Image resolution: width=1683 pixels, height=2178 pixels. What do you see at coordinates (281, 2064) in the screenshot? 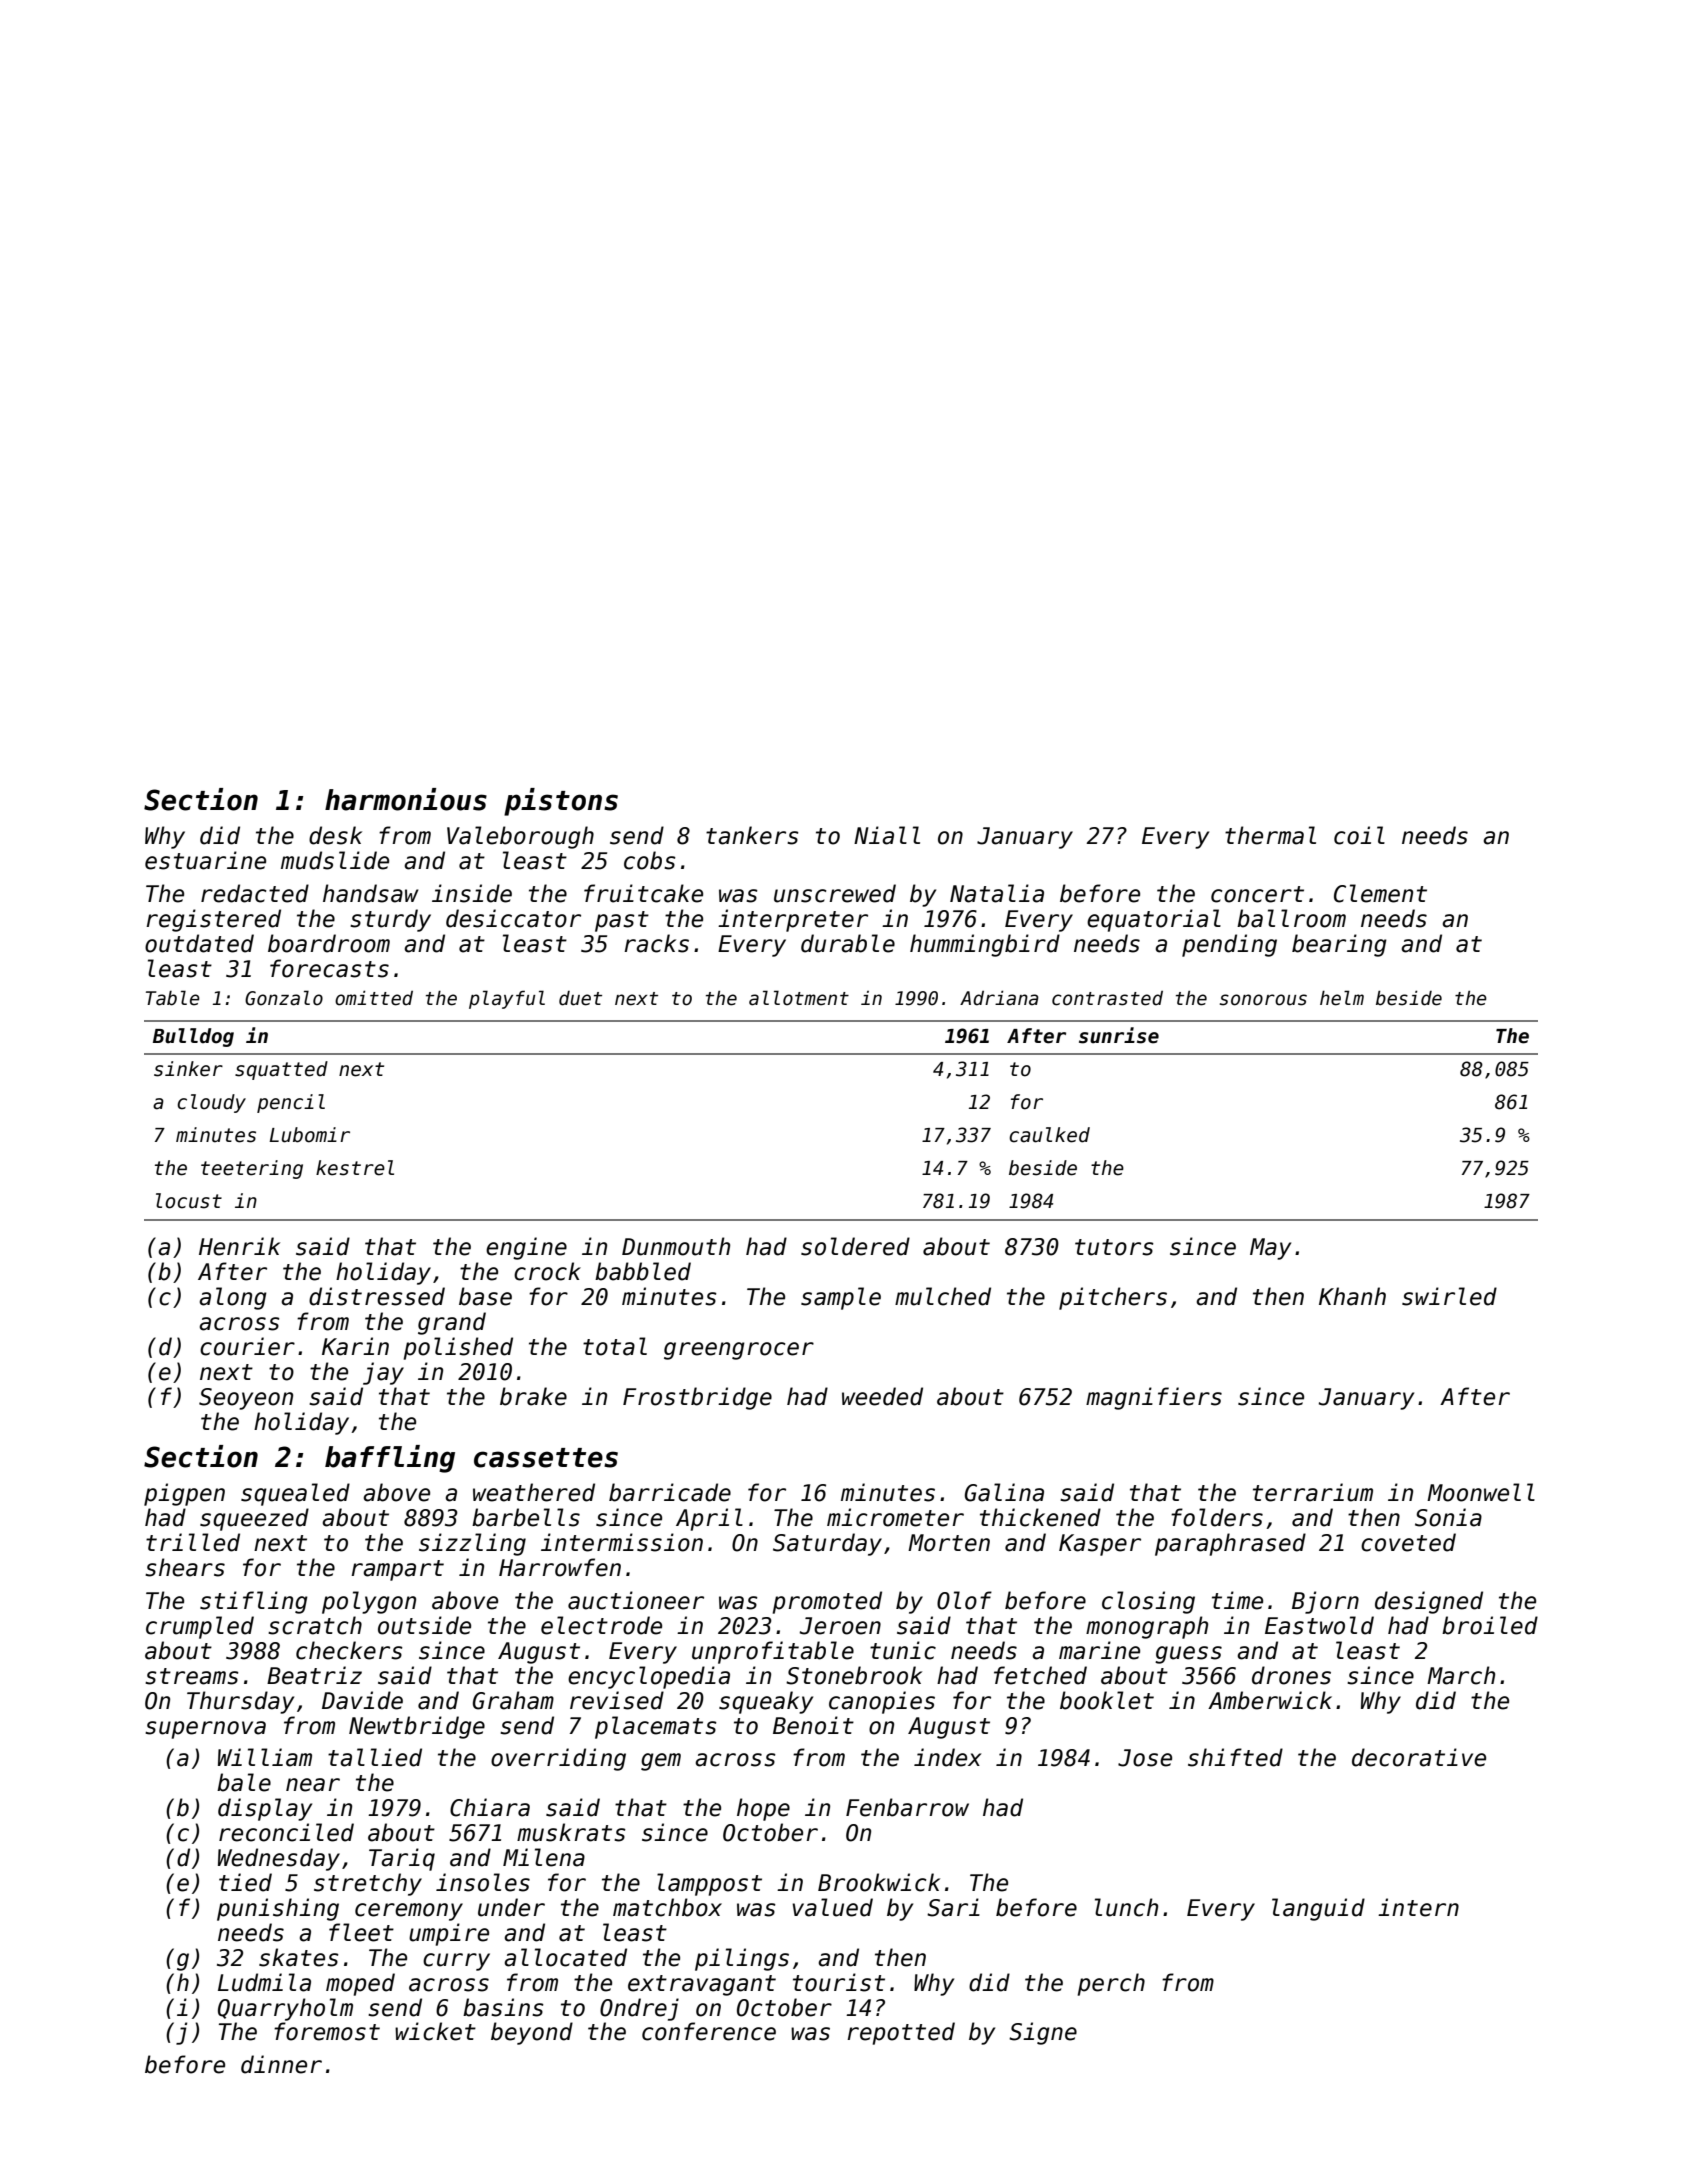
I see `dinner` at bounding box center [281, 2064].
